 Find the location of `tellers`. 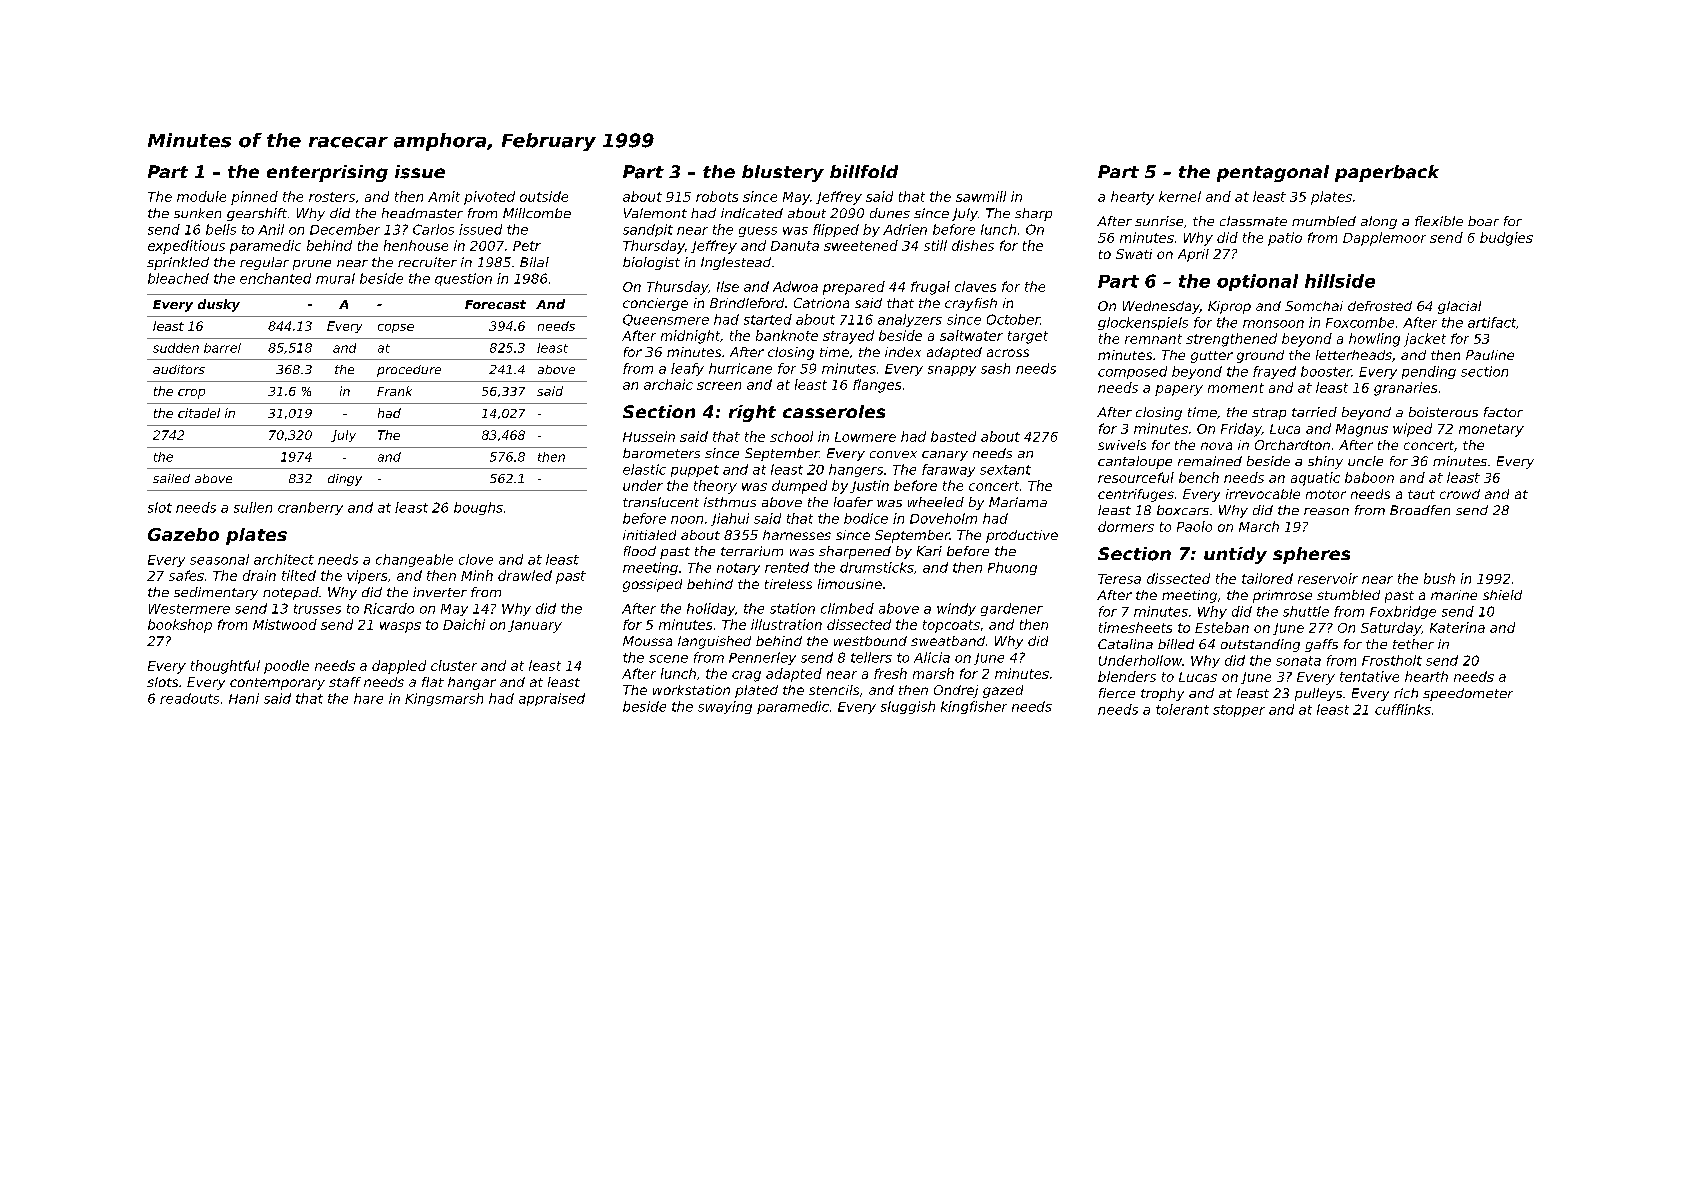

tellers is located at coordinates (871, 657).
